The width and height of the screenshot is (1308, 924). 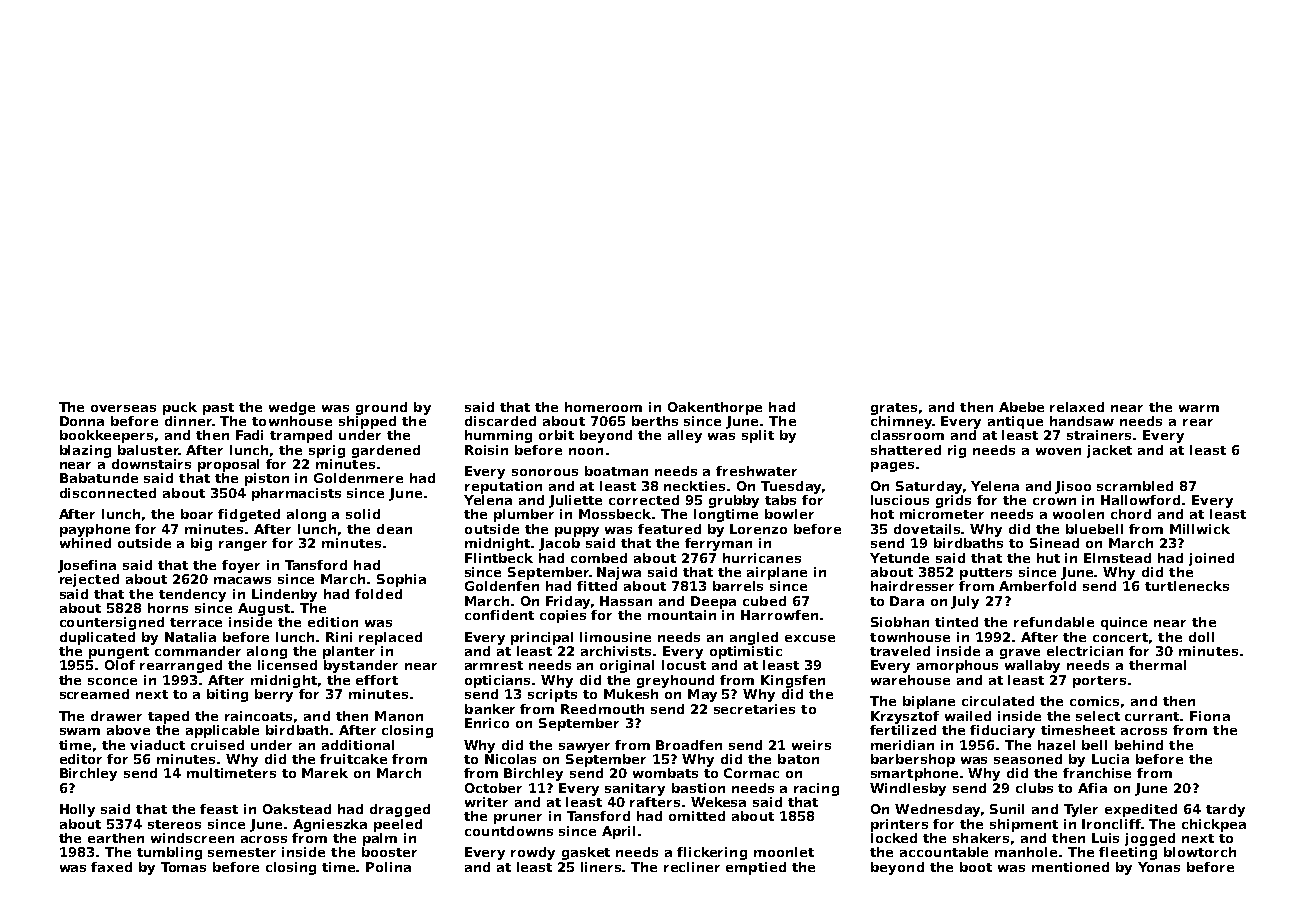 I want to click on Oakenthorpe, so click(x=715, y=408).
